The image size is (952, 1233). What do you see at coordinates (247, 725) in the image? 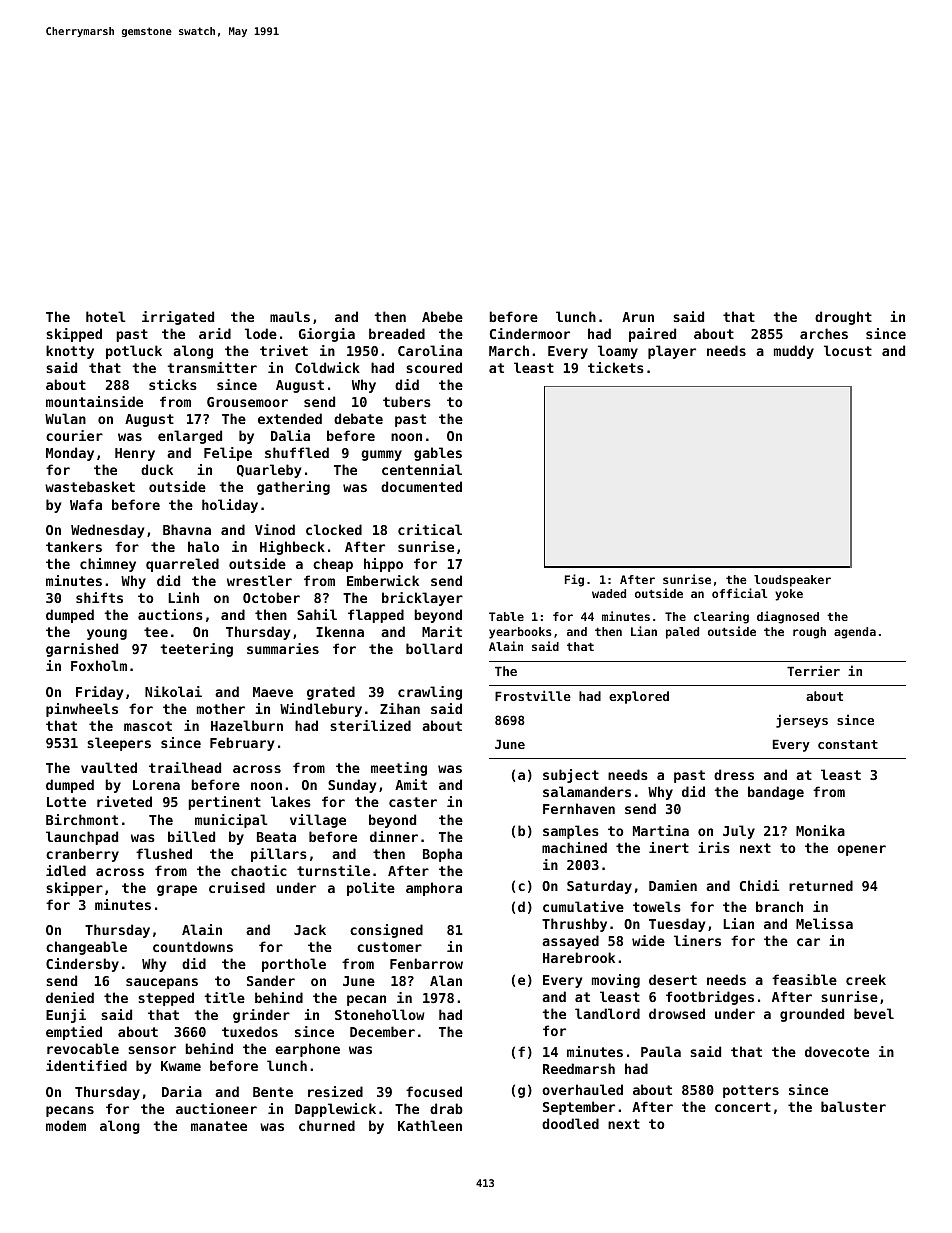
I see `Hazelburn` at bounding box center [247, 725].
